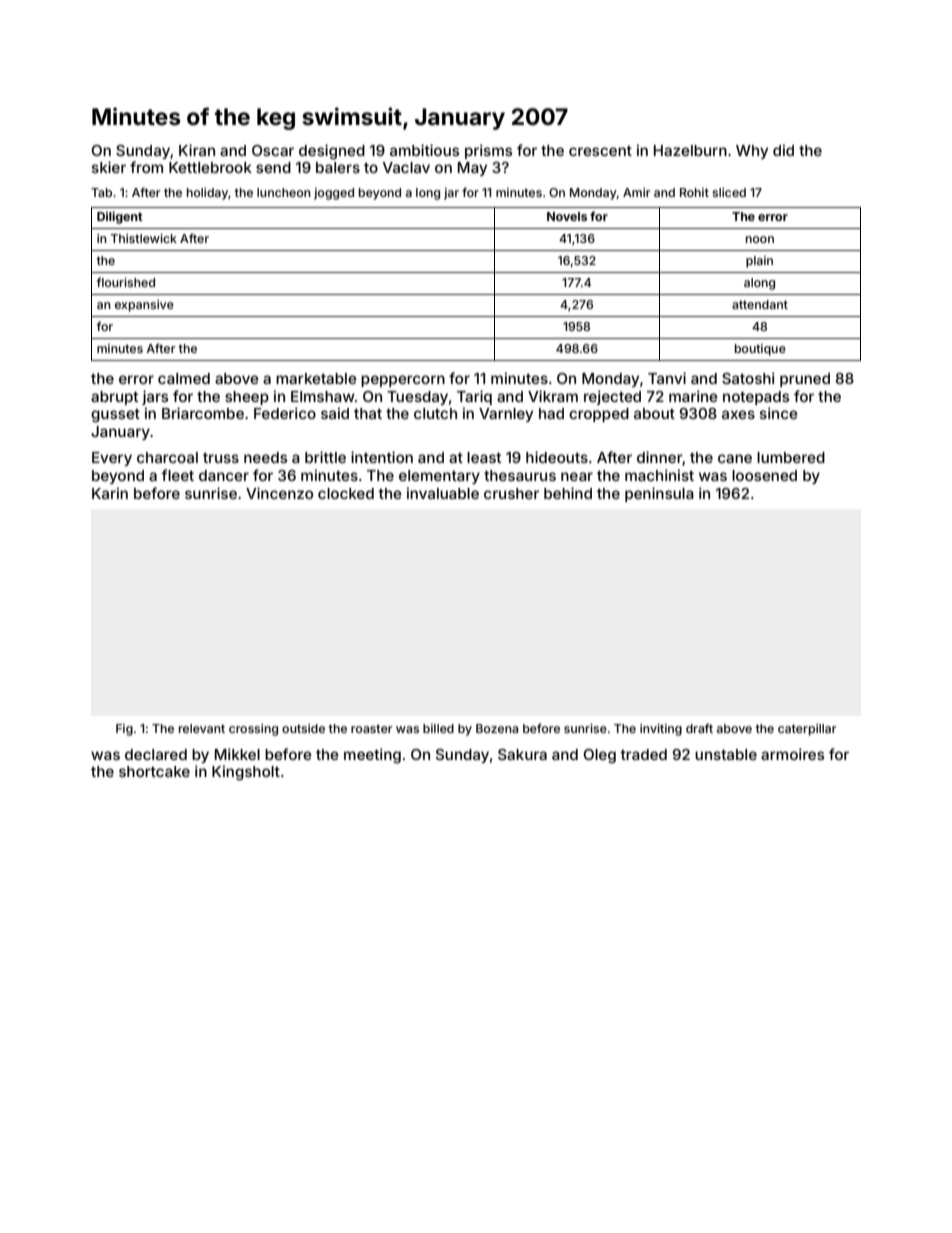 This screenshot has width=952, height=1233. Describe the element at coordinates (690, 150) in the screenshot. I see `Hazelburn` at that location.
